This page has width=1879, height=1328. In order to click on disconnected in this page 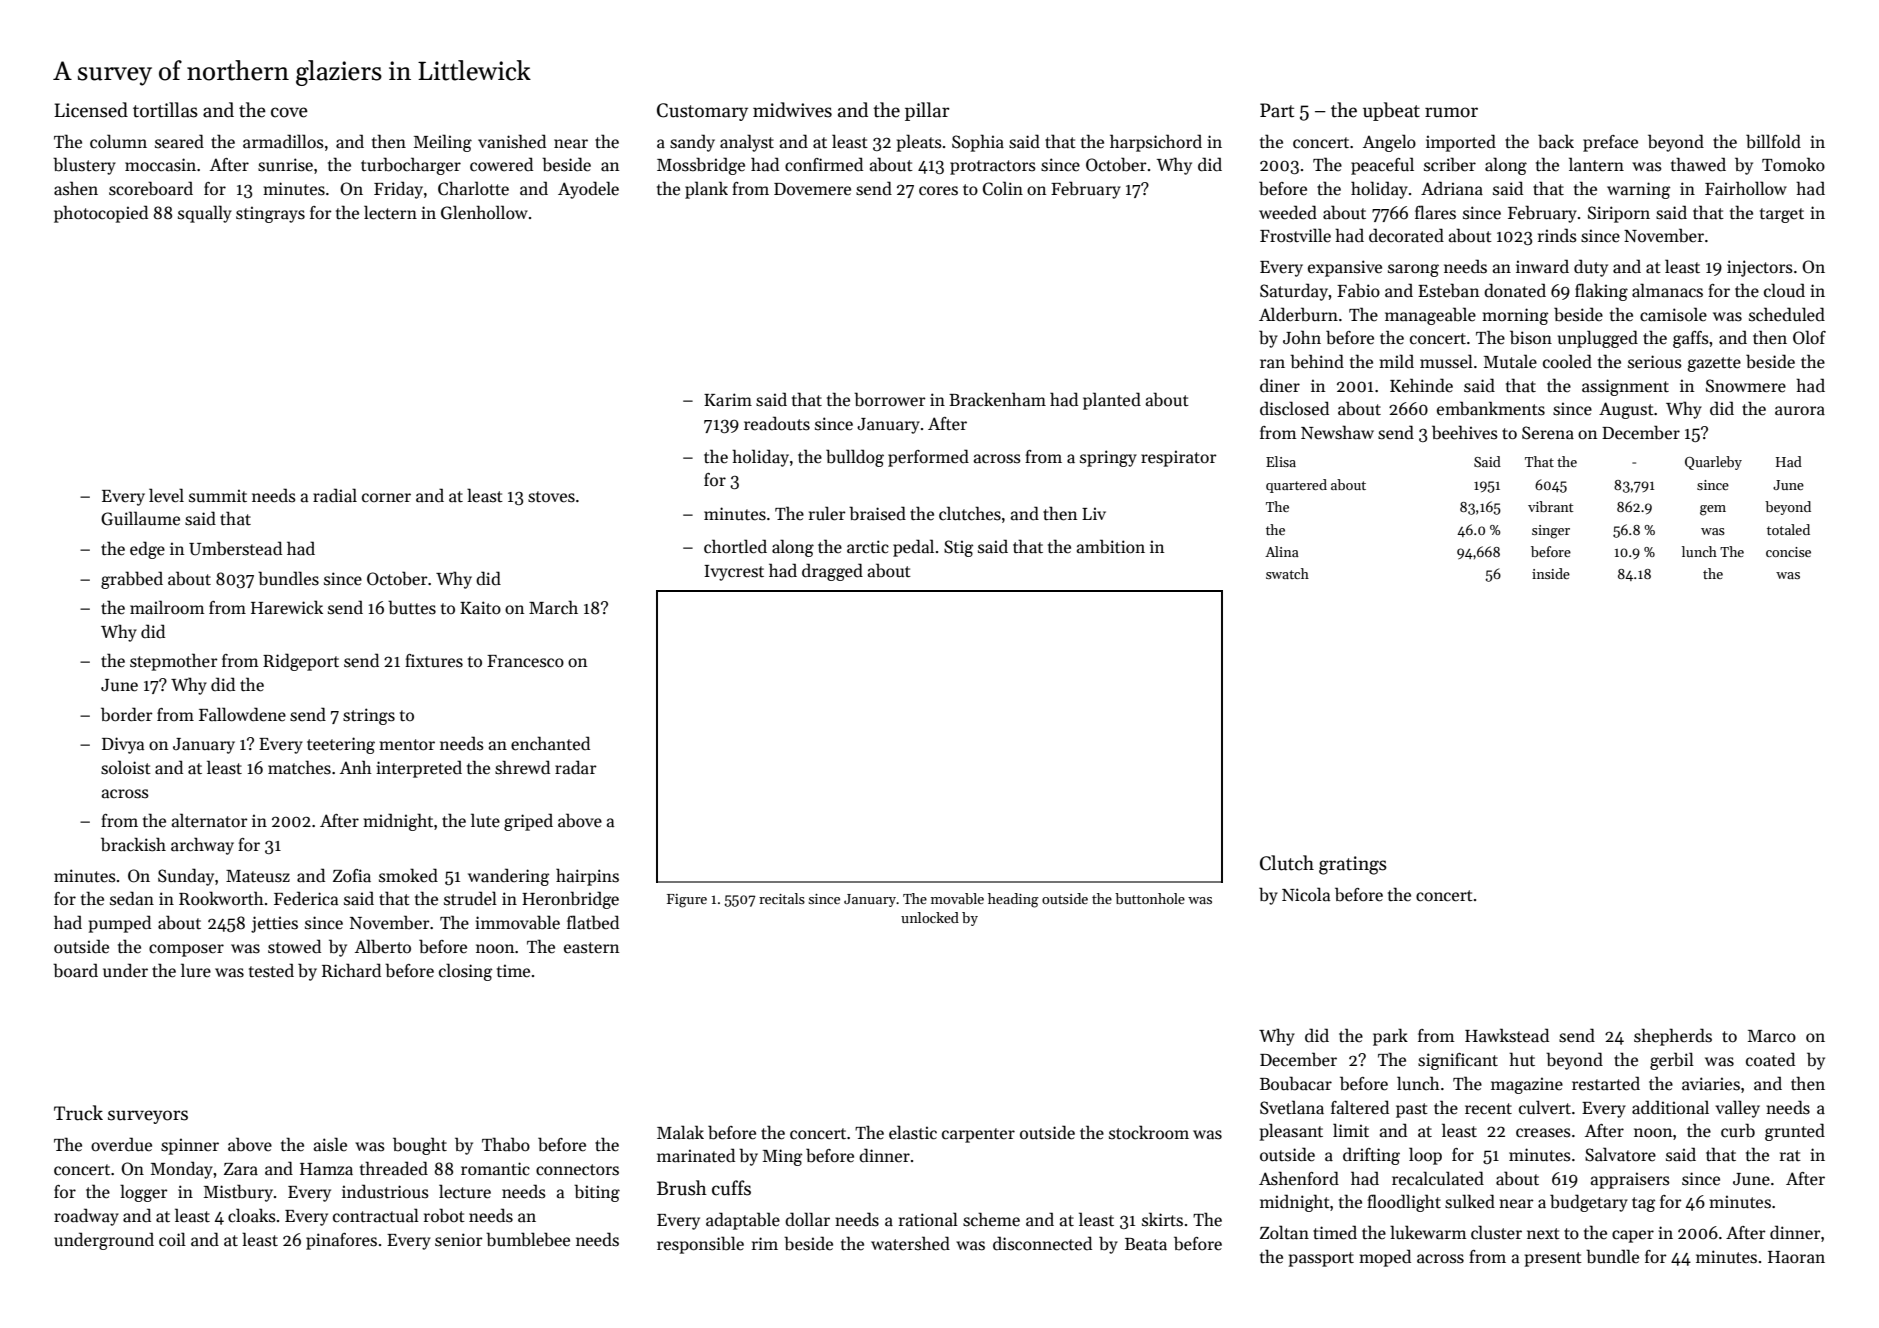, I will do `click(1042, 1243)`.
